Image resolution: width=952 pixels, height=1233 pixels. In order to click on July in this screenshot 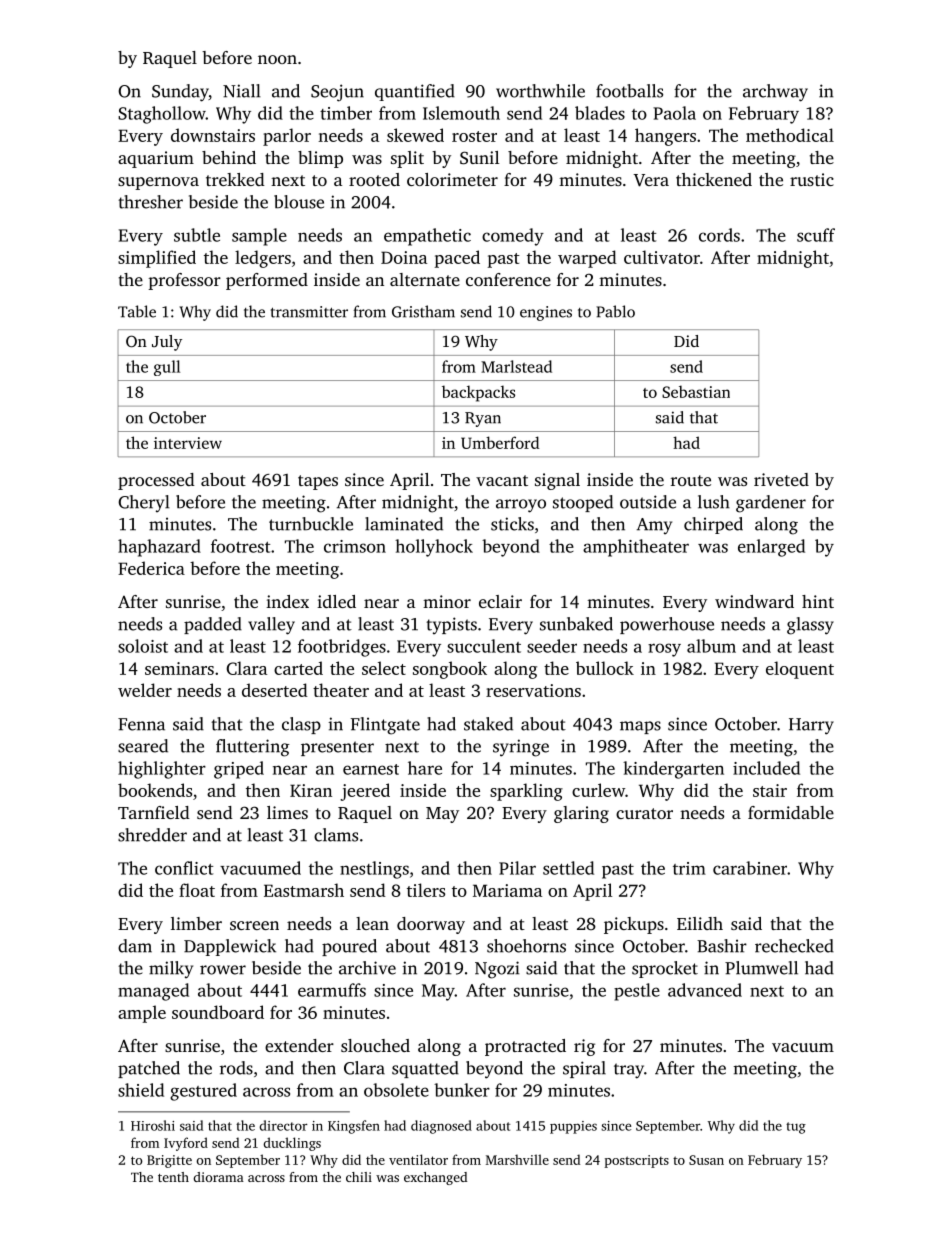, I will do `click(167, 343)`.
